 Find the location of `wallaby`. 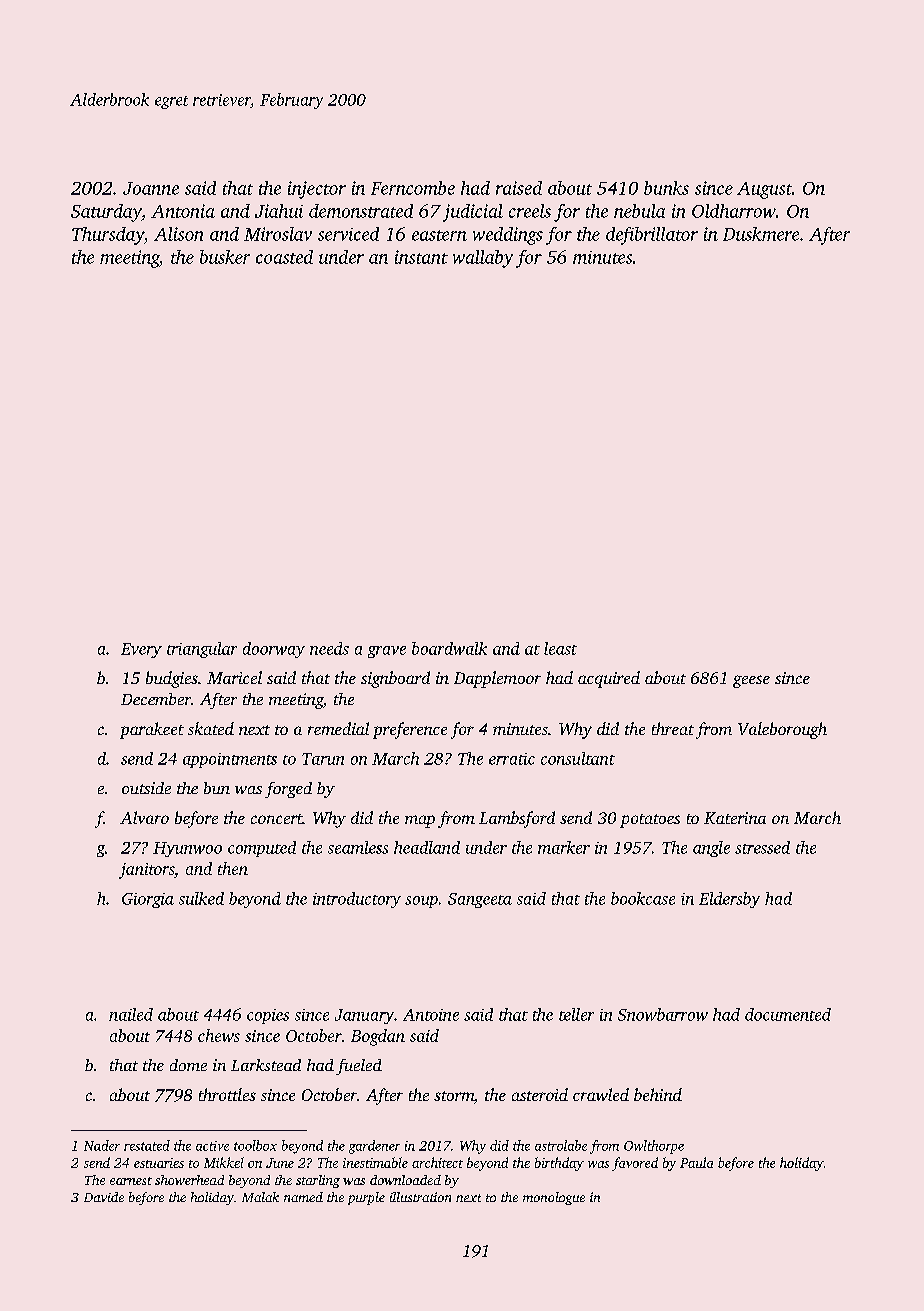

wallaby is located at coordinates (483, 259).
